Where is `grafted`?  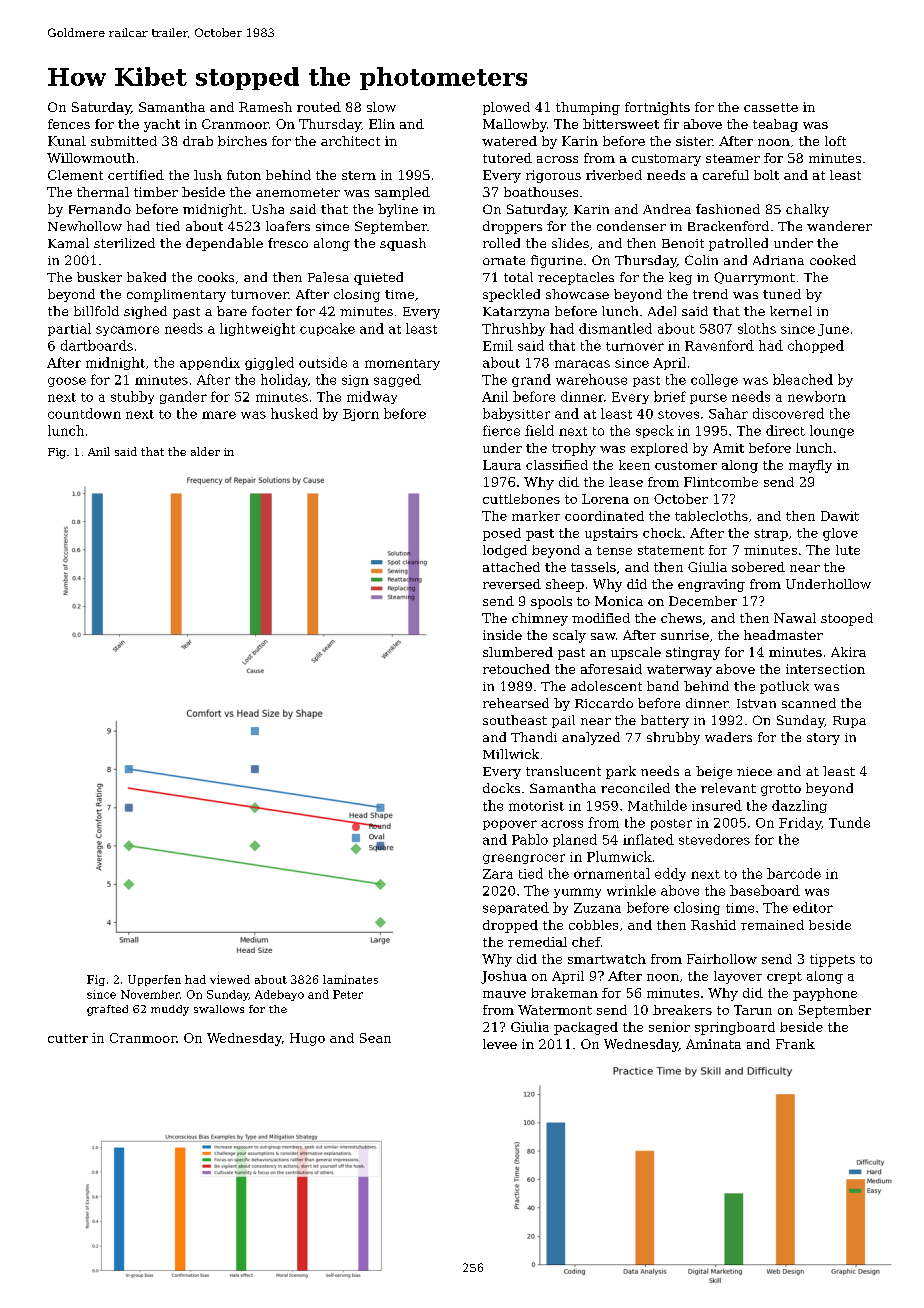 grafted is located at coordinates (107, 1010).
